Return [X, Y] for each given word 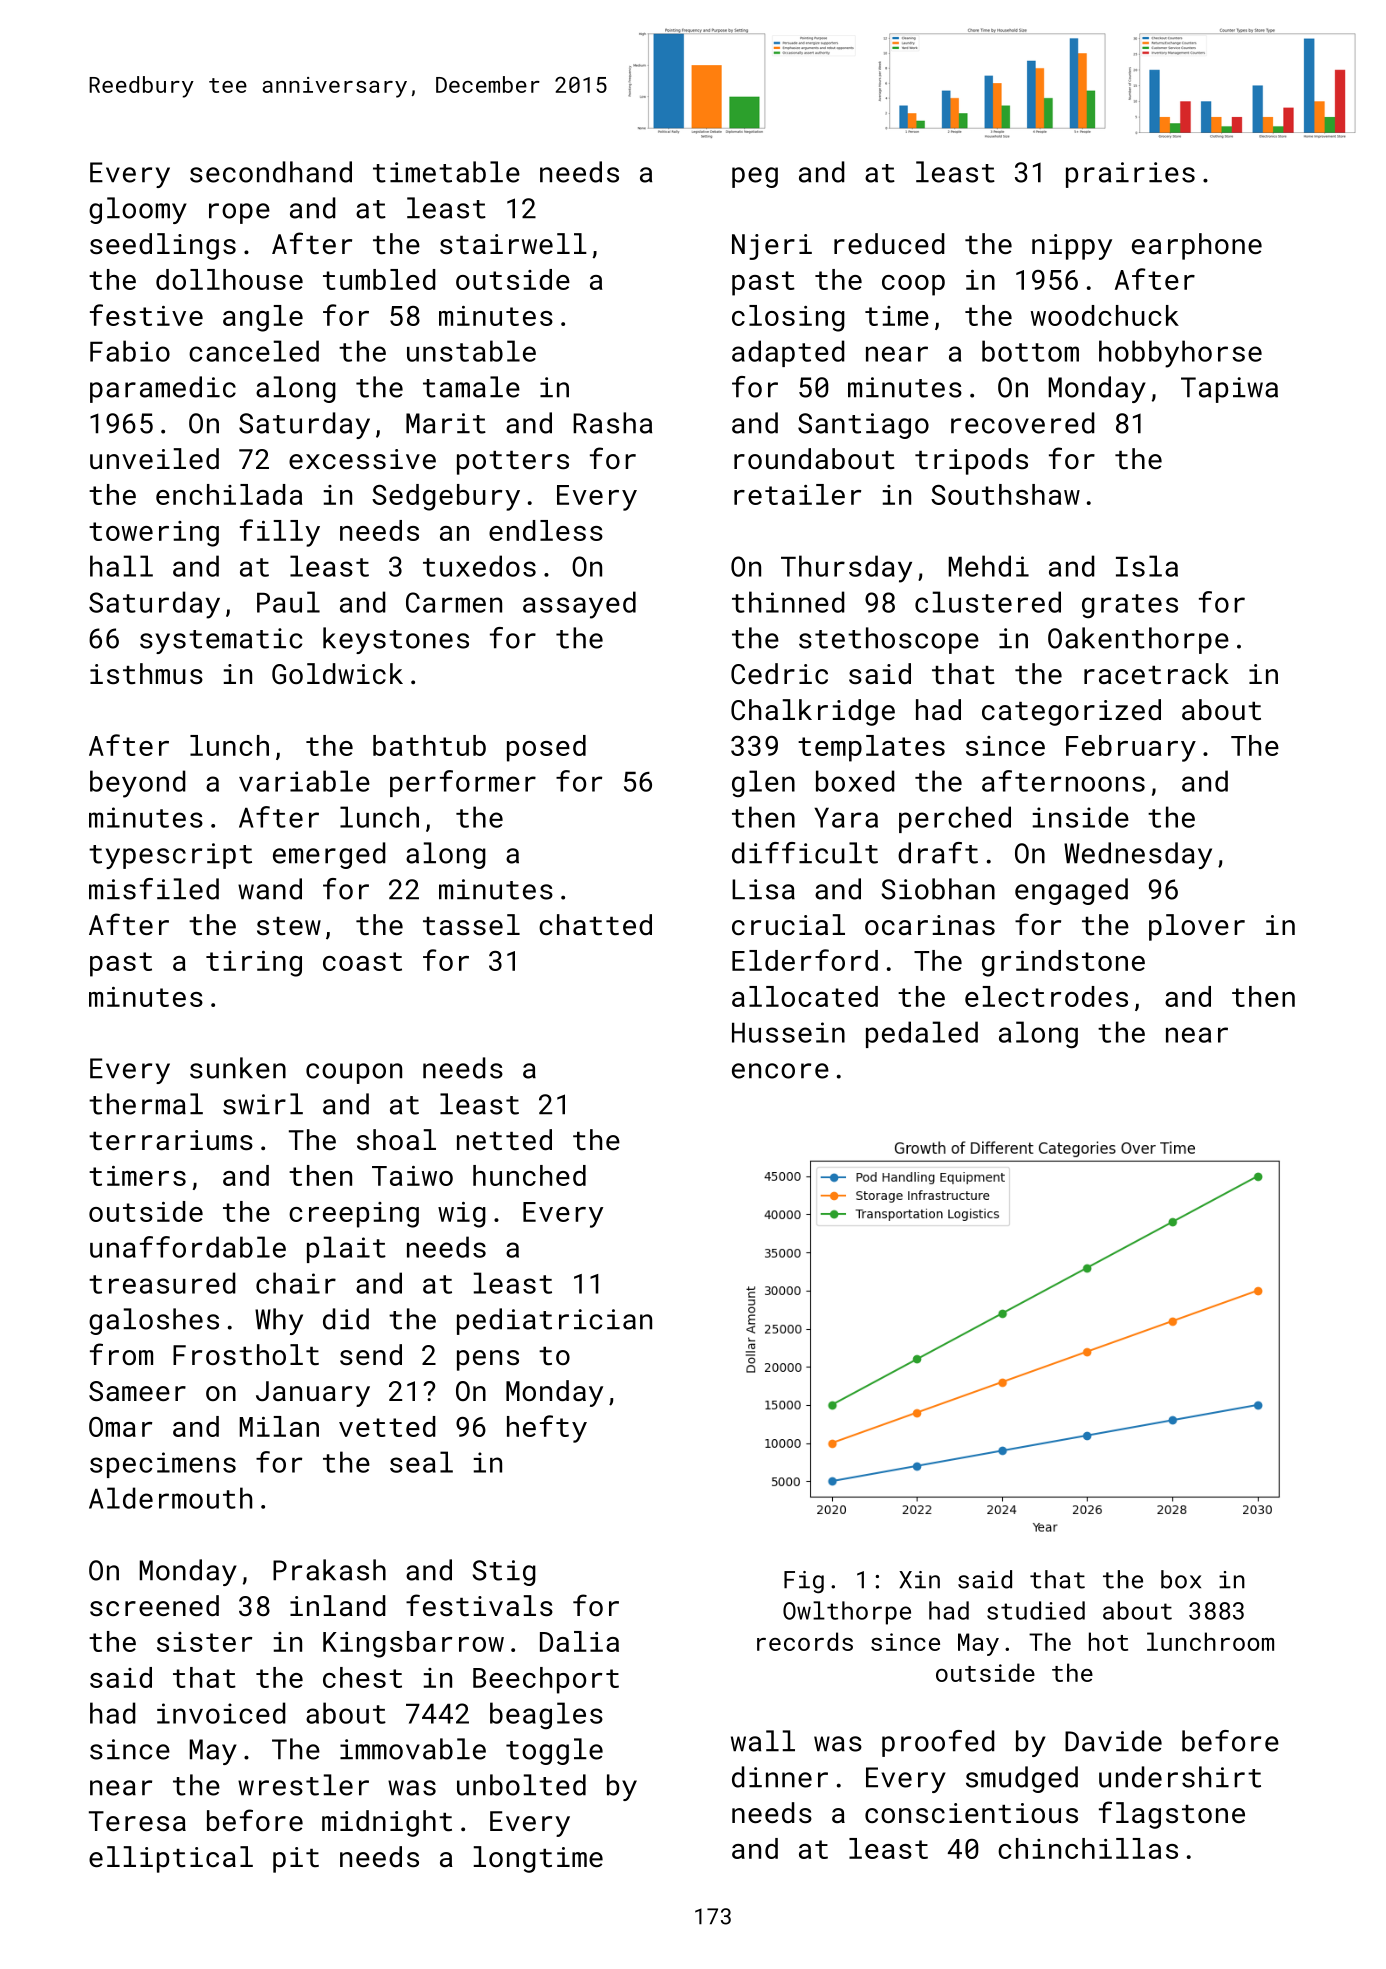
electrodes [1046, 996]
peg [755, 177]
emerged [329, 855]
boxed [855, 781]
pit [296, 1860]
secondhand [271, 172]
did [346, 1319]
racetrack [1156, 674]
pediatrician [554, 1321]
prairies [1130, 175]
